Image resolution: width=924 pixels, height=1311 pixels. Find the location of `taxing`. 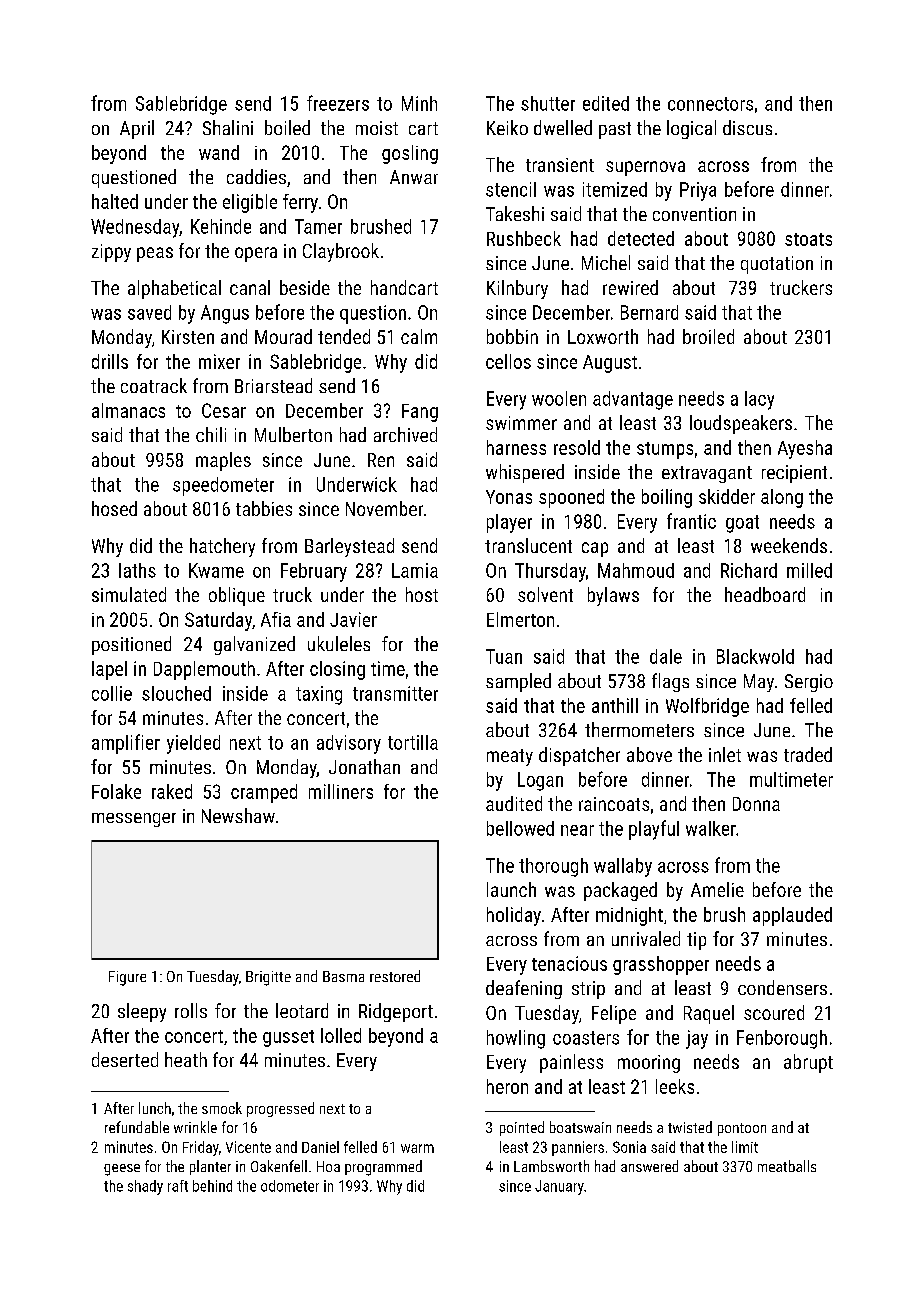

taxing is located at coordinates (319, 695).
